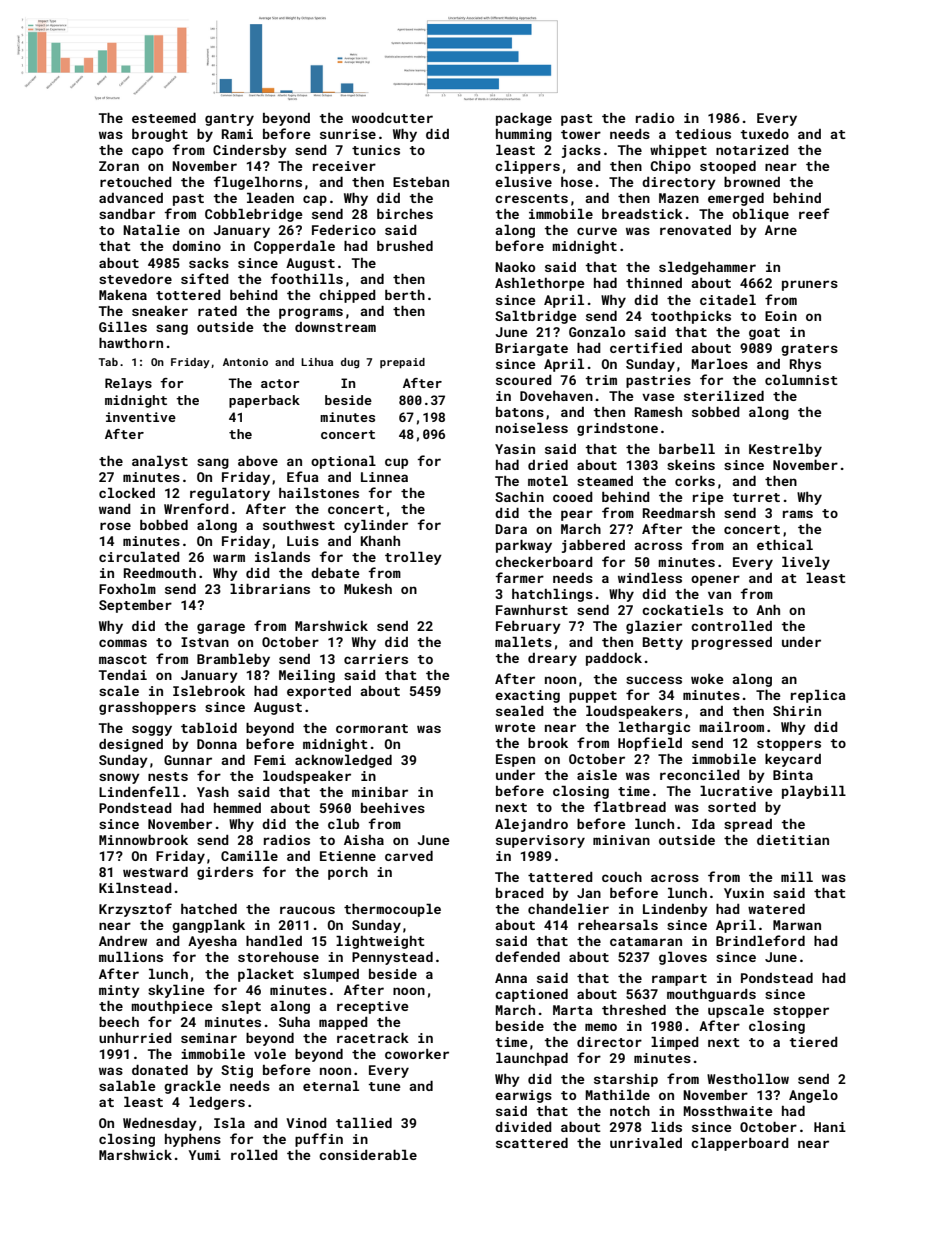 Image resolution: width=952 pixels, height=1233 pixels. Describe the element at coordinates (679, 198) in the screenshot. I see `Mazen` at that location.
